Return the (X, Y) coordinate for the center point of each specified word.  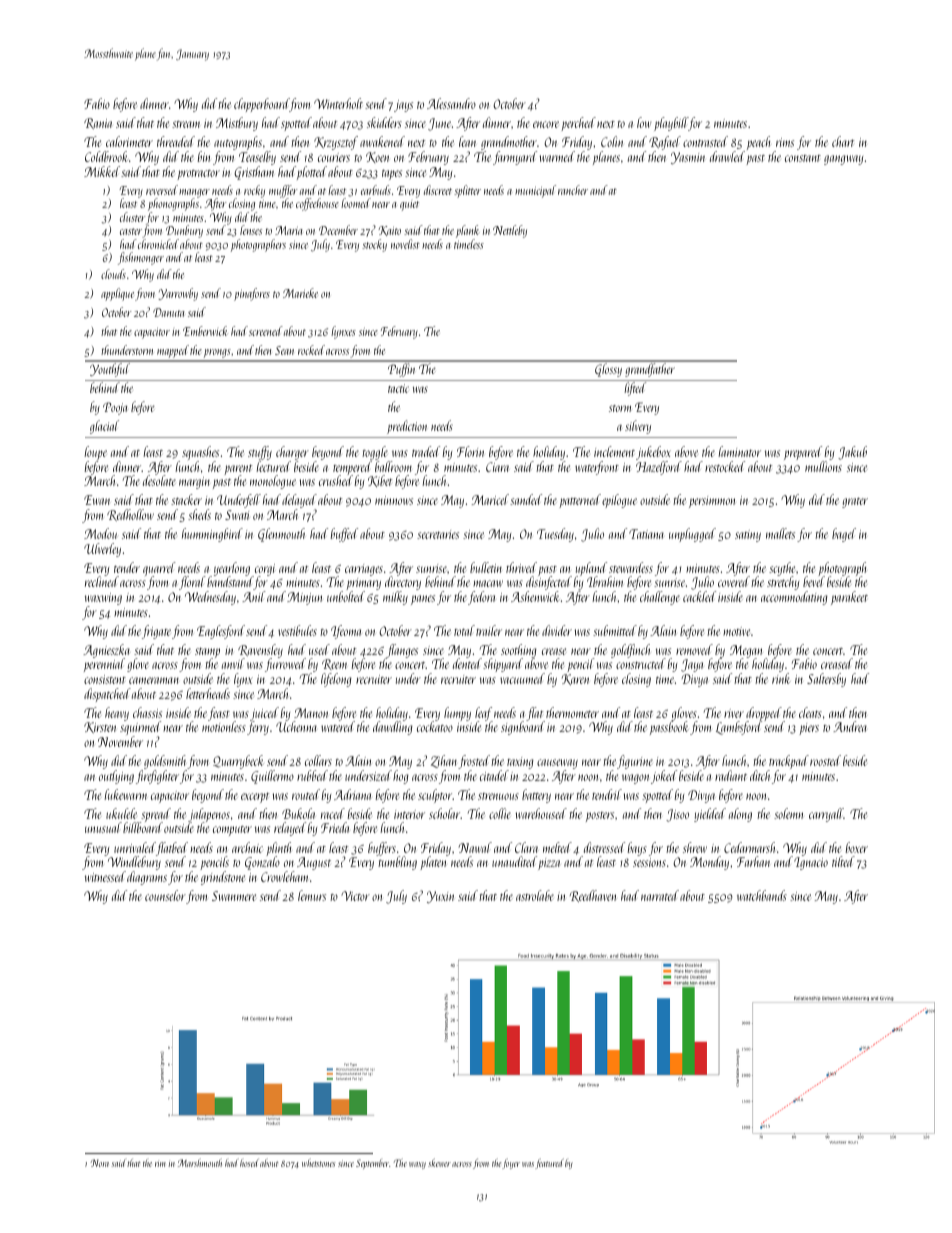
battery (536, 796)
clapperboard (262, 105)
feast (219, 714)
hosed (249, 1163)
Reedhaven (593, 896)
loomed (356, 203)
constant (803, 158)
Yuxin (440, 897)
